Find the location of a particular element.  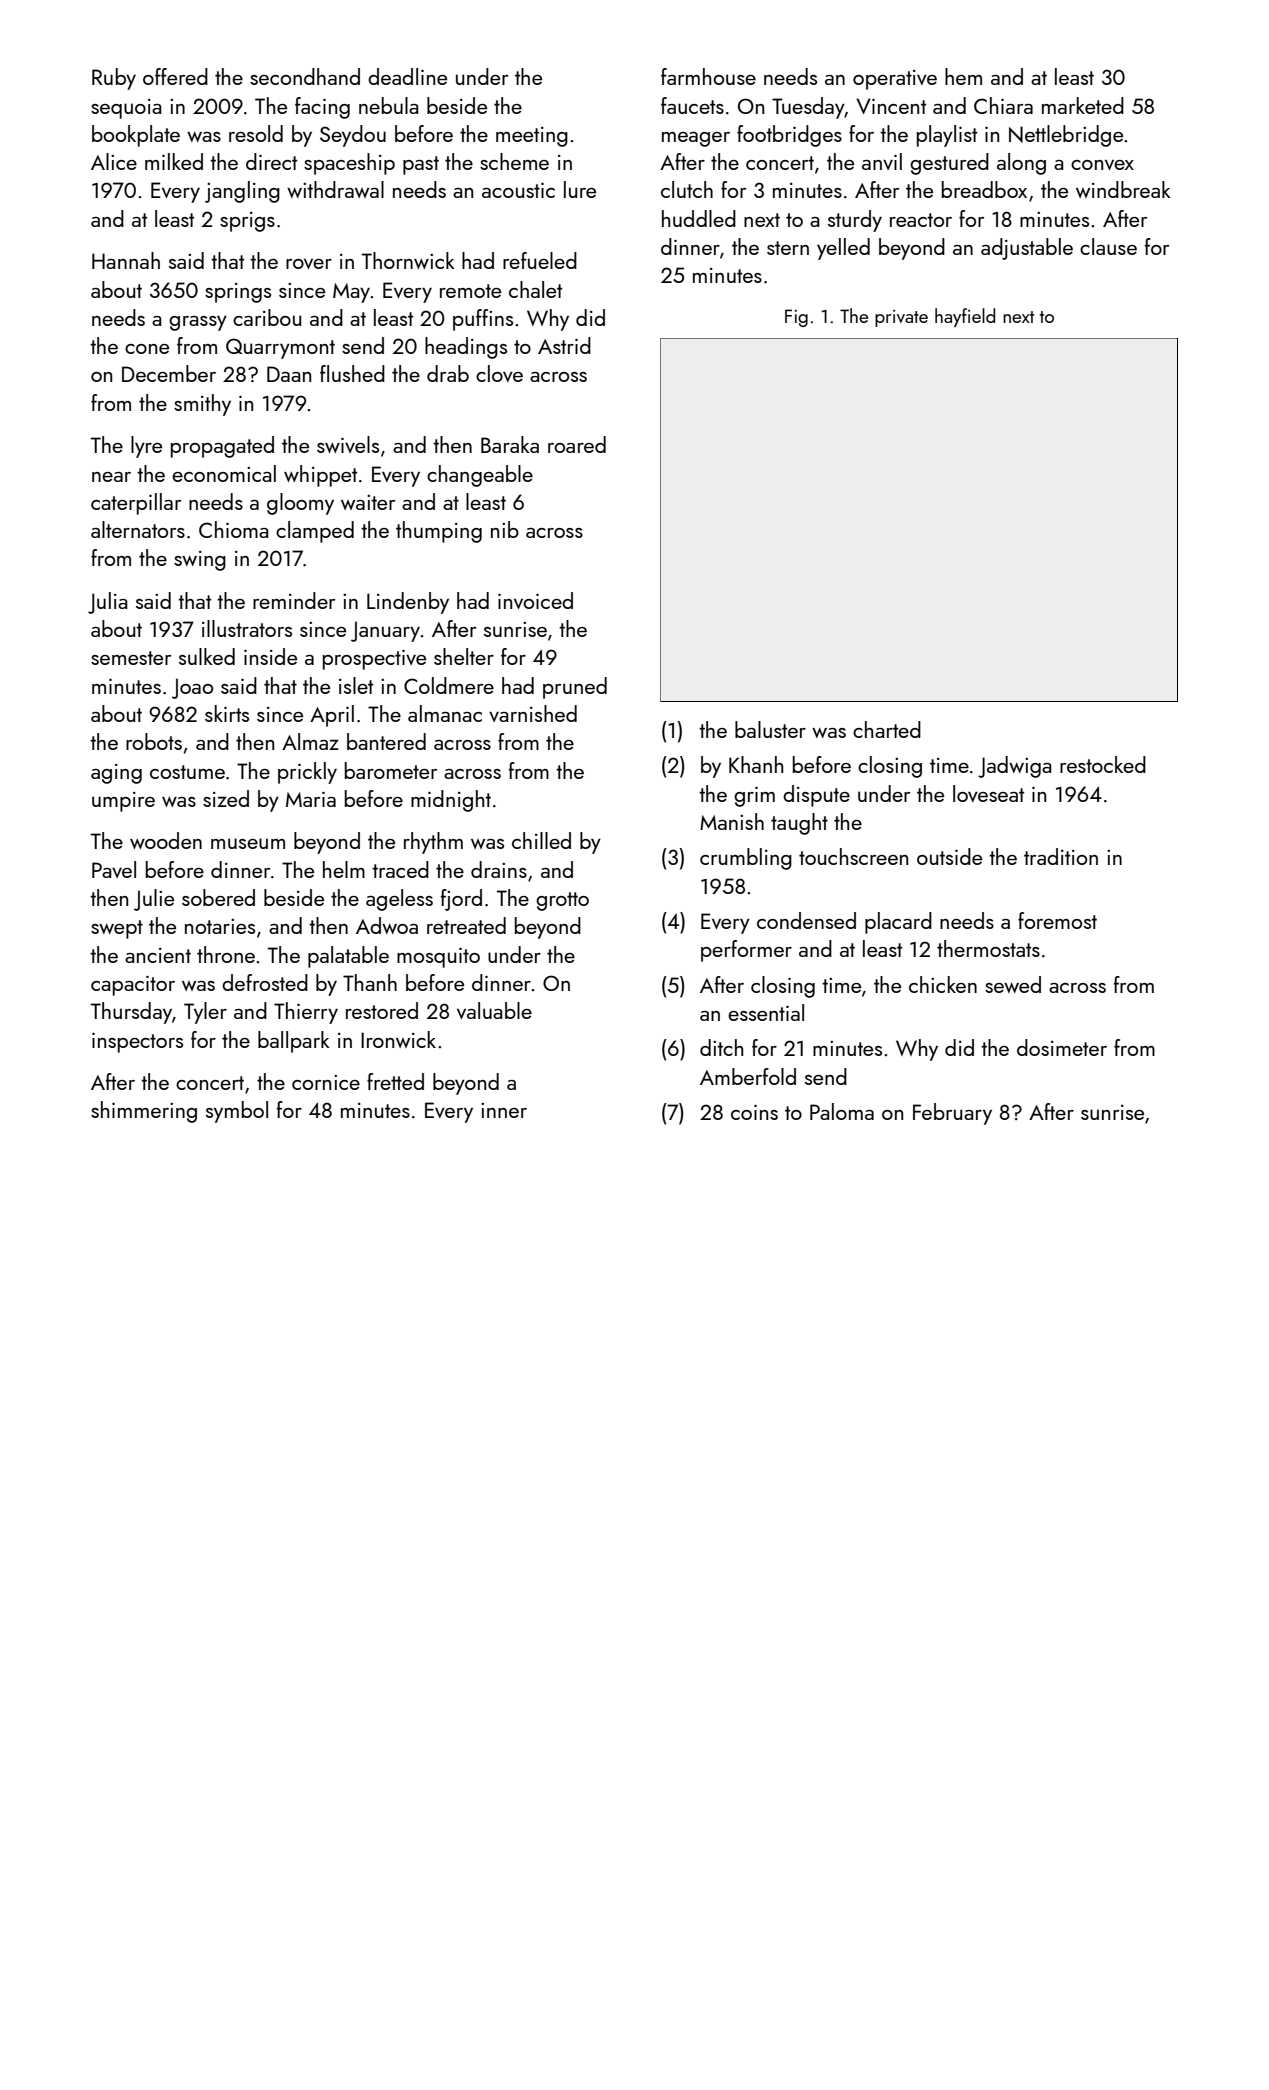

swing is located at coordinates (200, 561).
